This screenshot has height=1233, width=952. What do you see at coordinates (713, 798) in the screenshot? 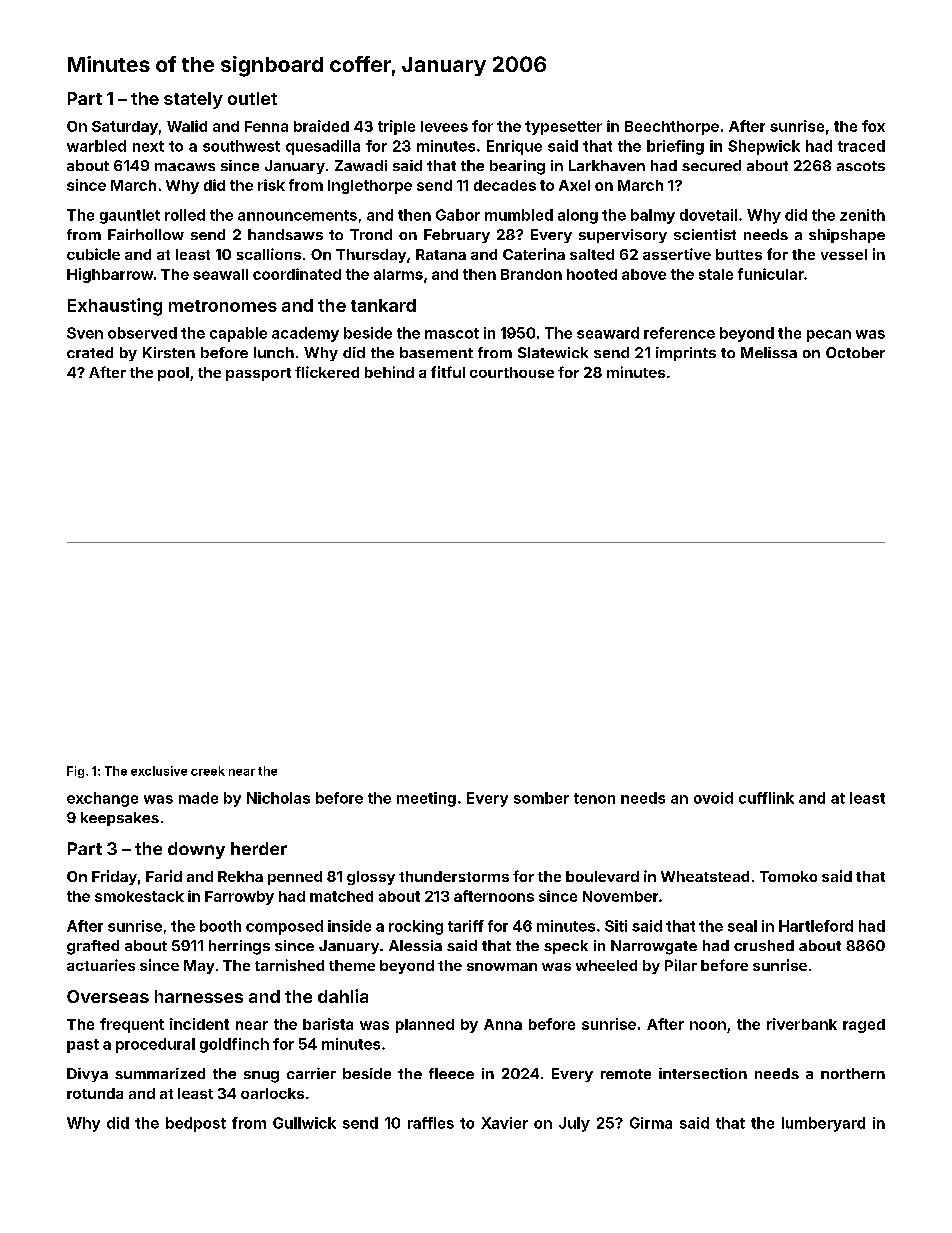
I see `ovoid` at bounding box center [713, 798].
